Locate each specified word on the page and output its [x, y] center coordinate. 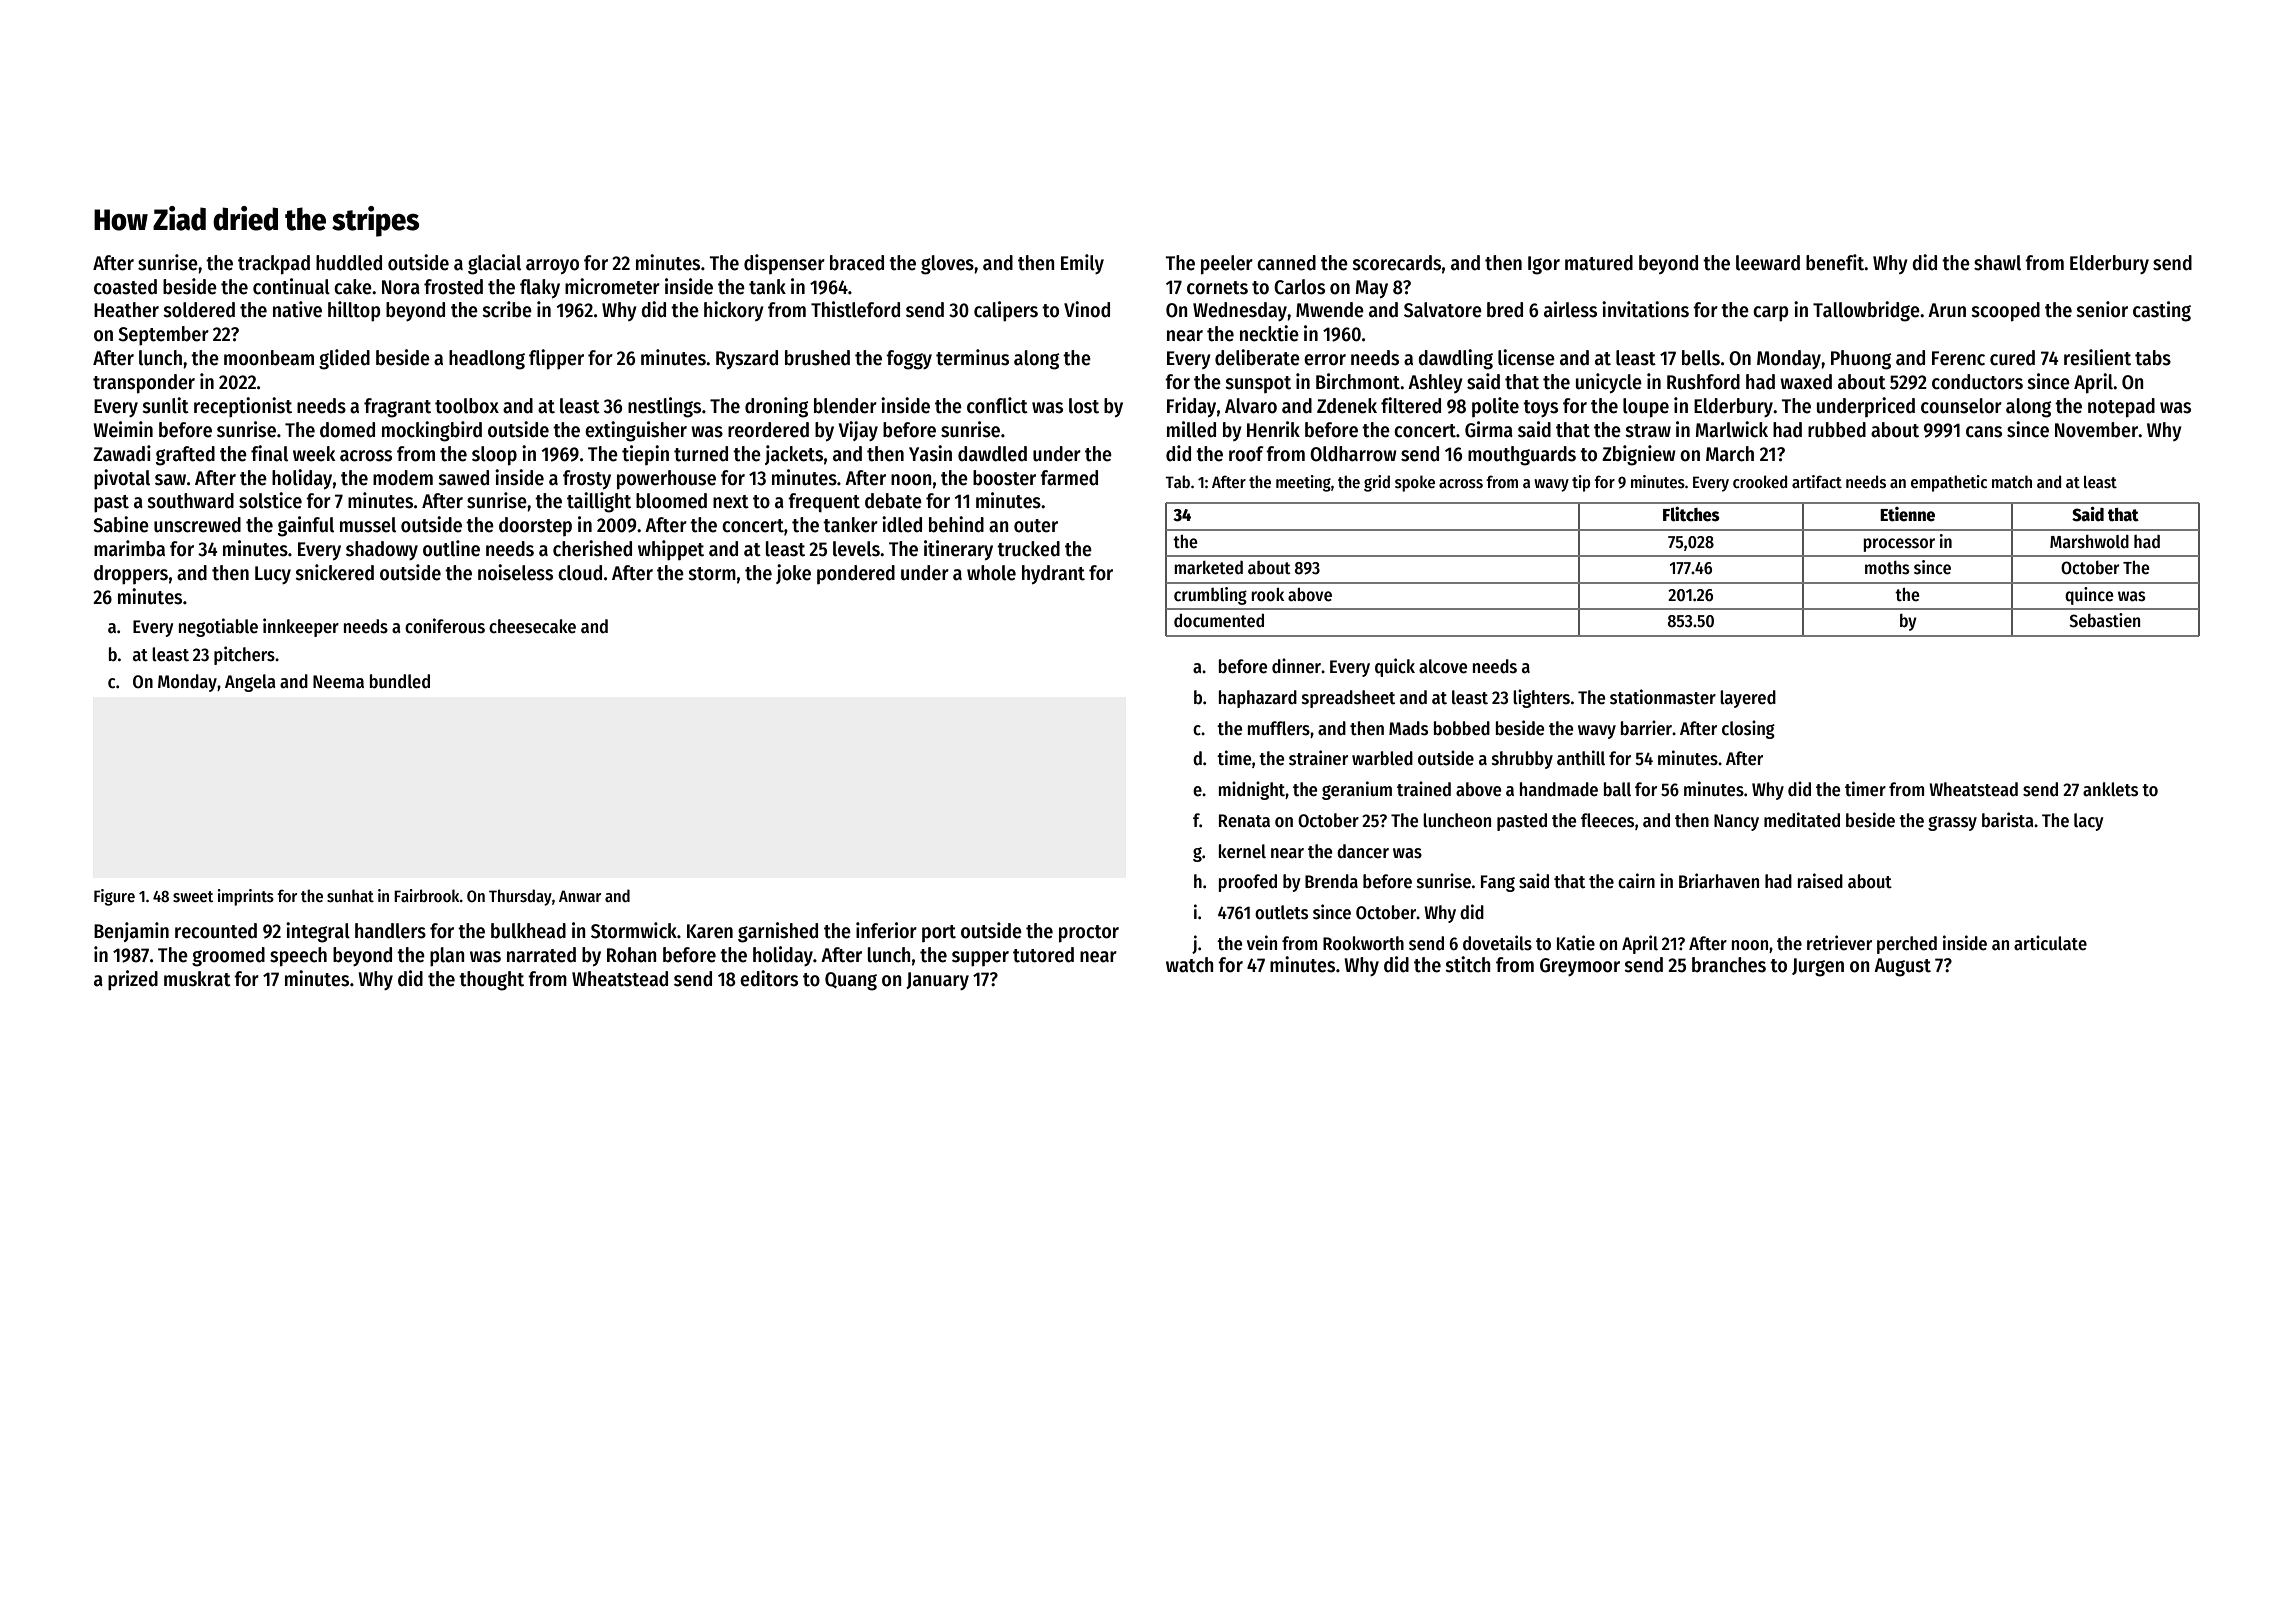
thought [491, 981]
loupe [1646, 408]
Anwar [580, 896]
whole [991, 573]
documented [1219, 621]
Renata [1244, 821]
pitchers [244, 655]
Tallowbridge [1866, 311]
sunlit [165, 405]
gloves [947, 265]
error [1325, 360]
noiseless [515, 572]
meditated [1802, 820]
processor [1899, 545]
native [297, 309]
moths [1887, 568]
